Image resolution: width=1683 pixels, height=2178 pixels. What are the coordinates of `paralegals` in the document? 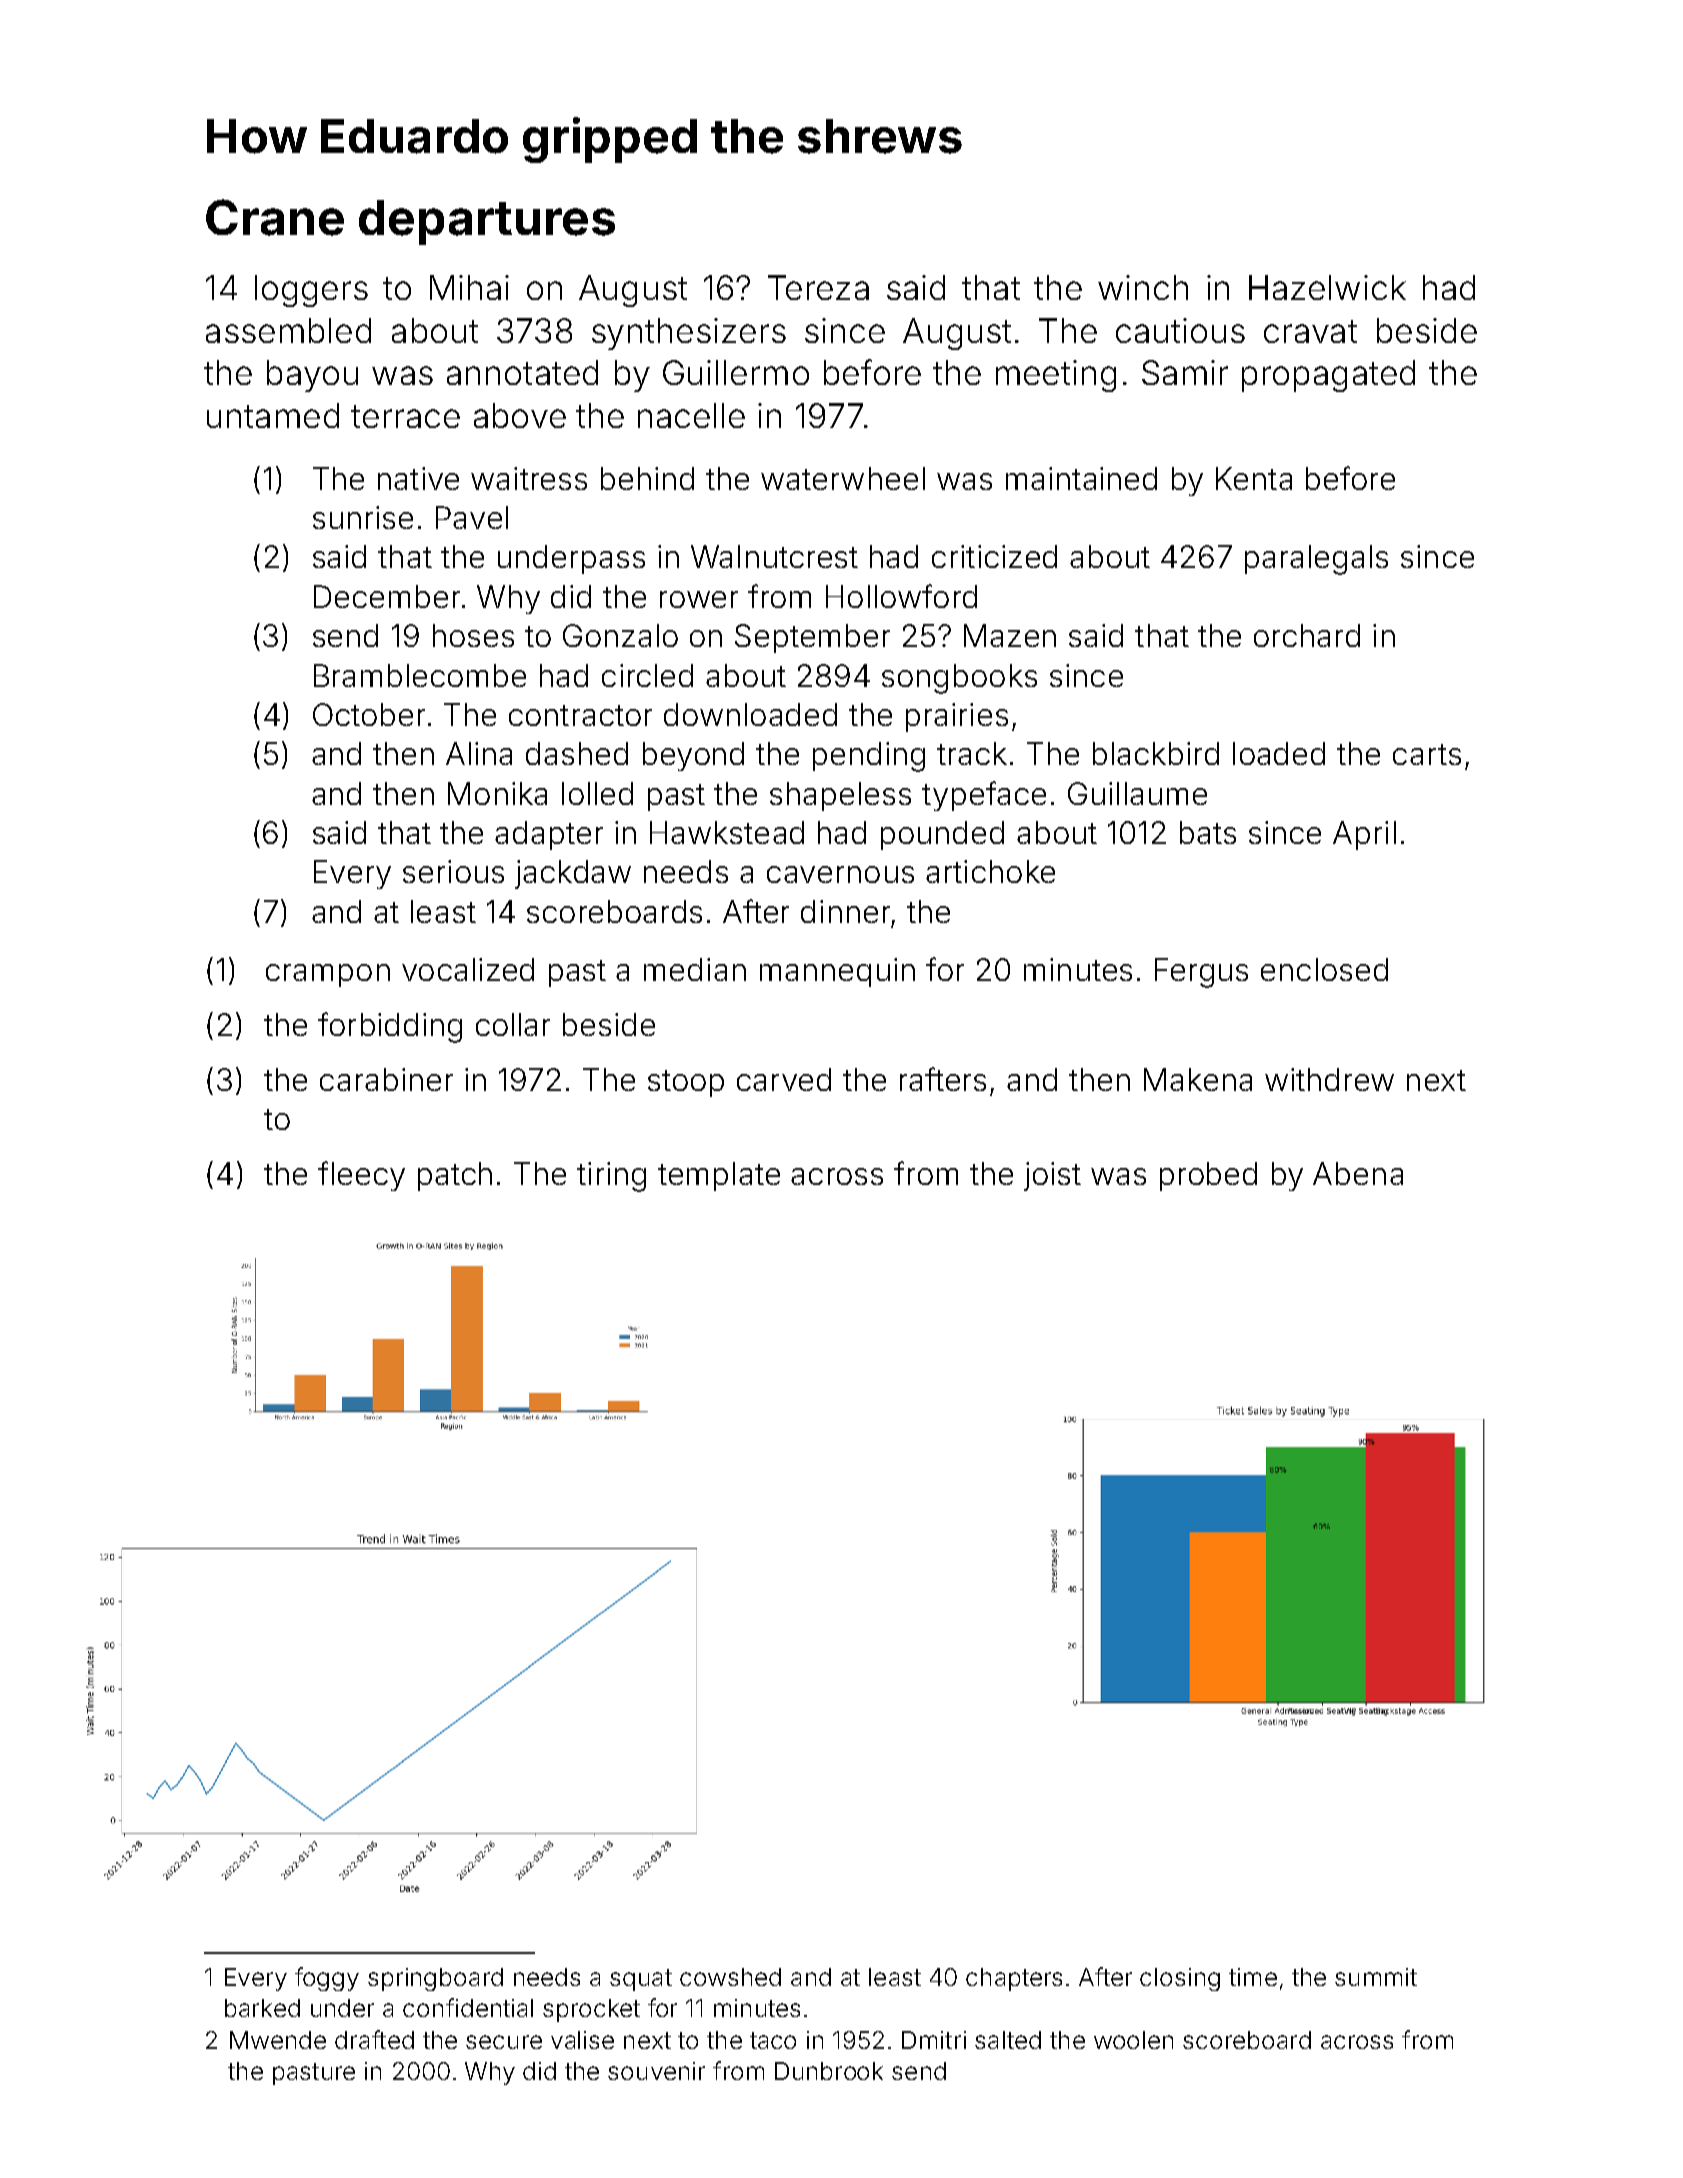 It's located at (1316, 560).
